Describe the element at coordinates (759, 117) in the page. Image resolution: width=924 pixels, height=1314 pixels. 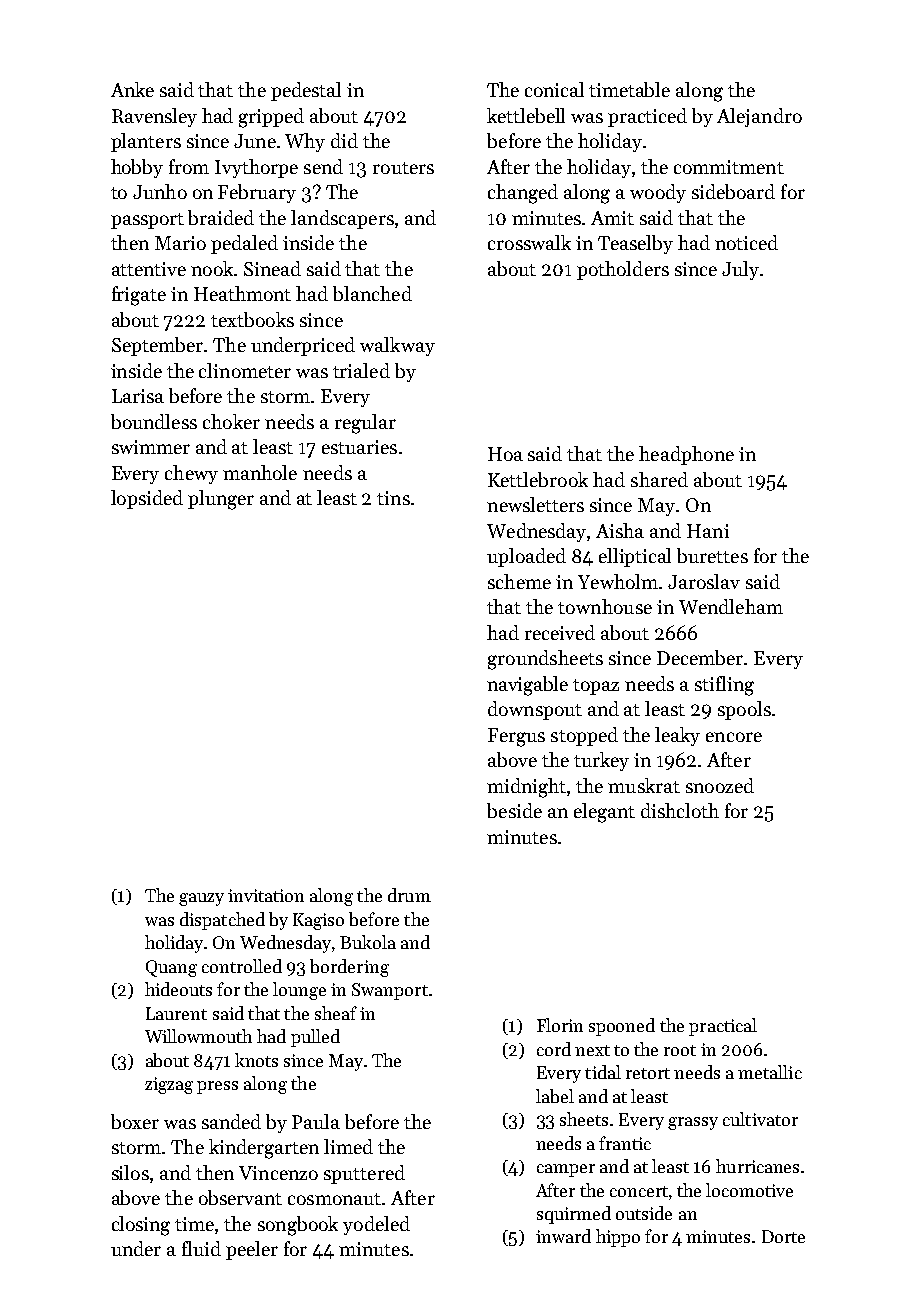
I see `Alejandro` at that location.
